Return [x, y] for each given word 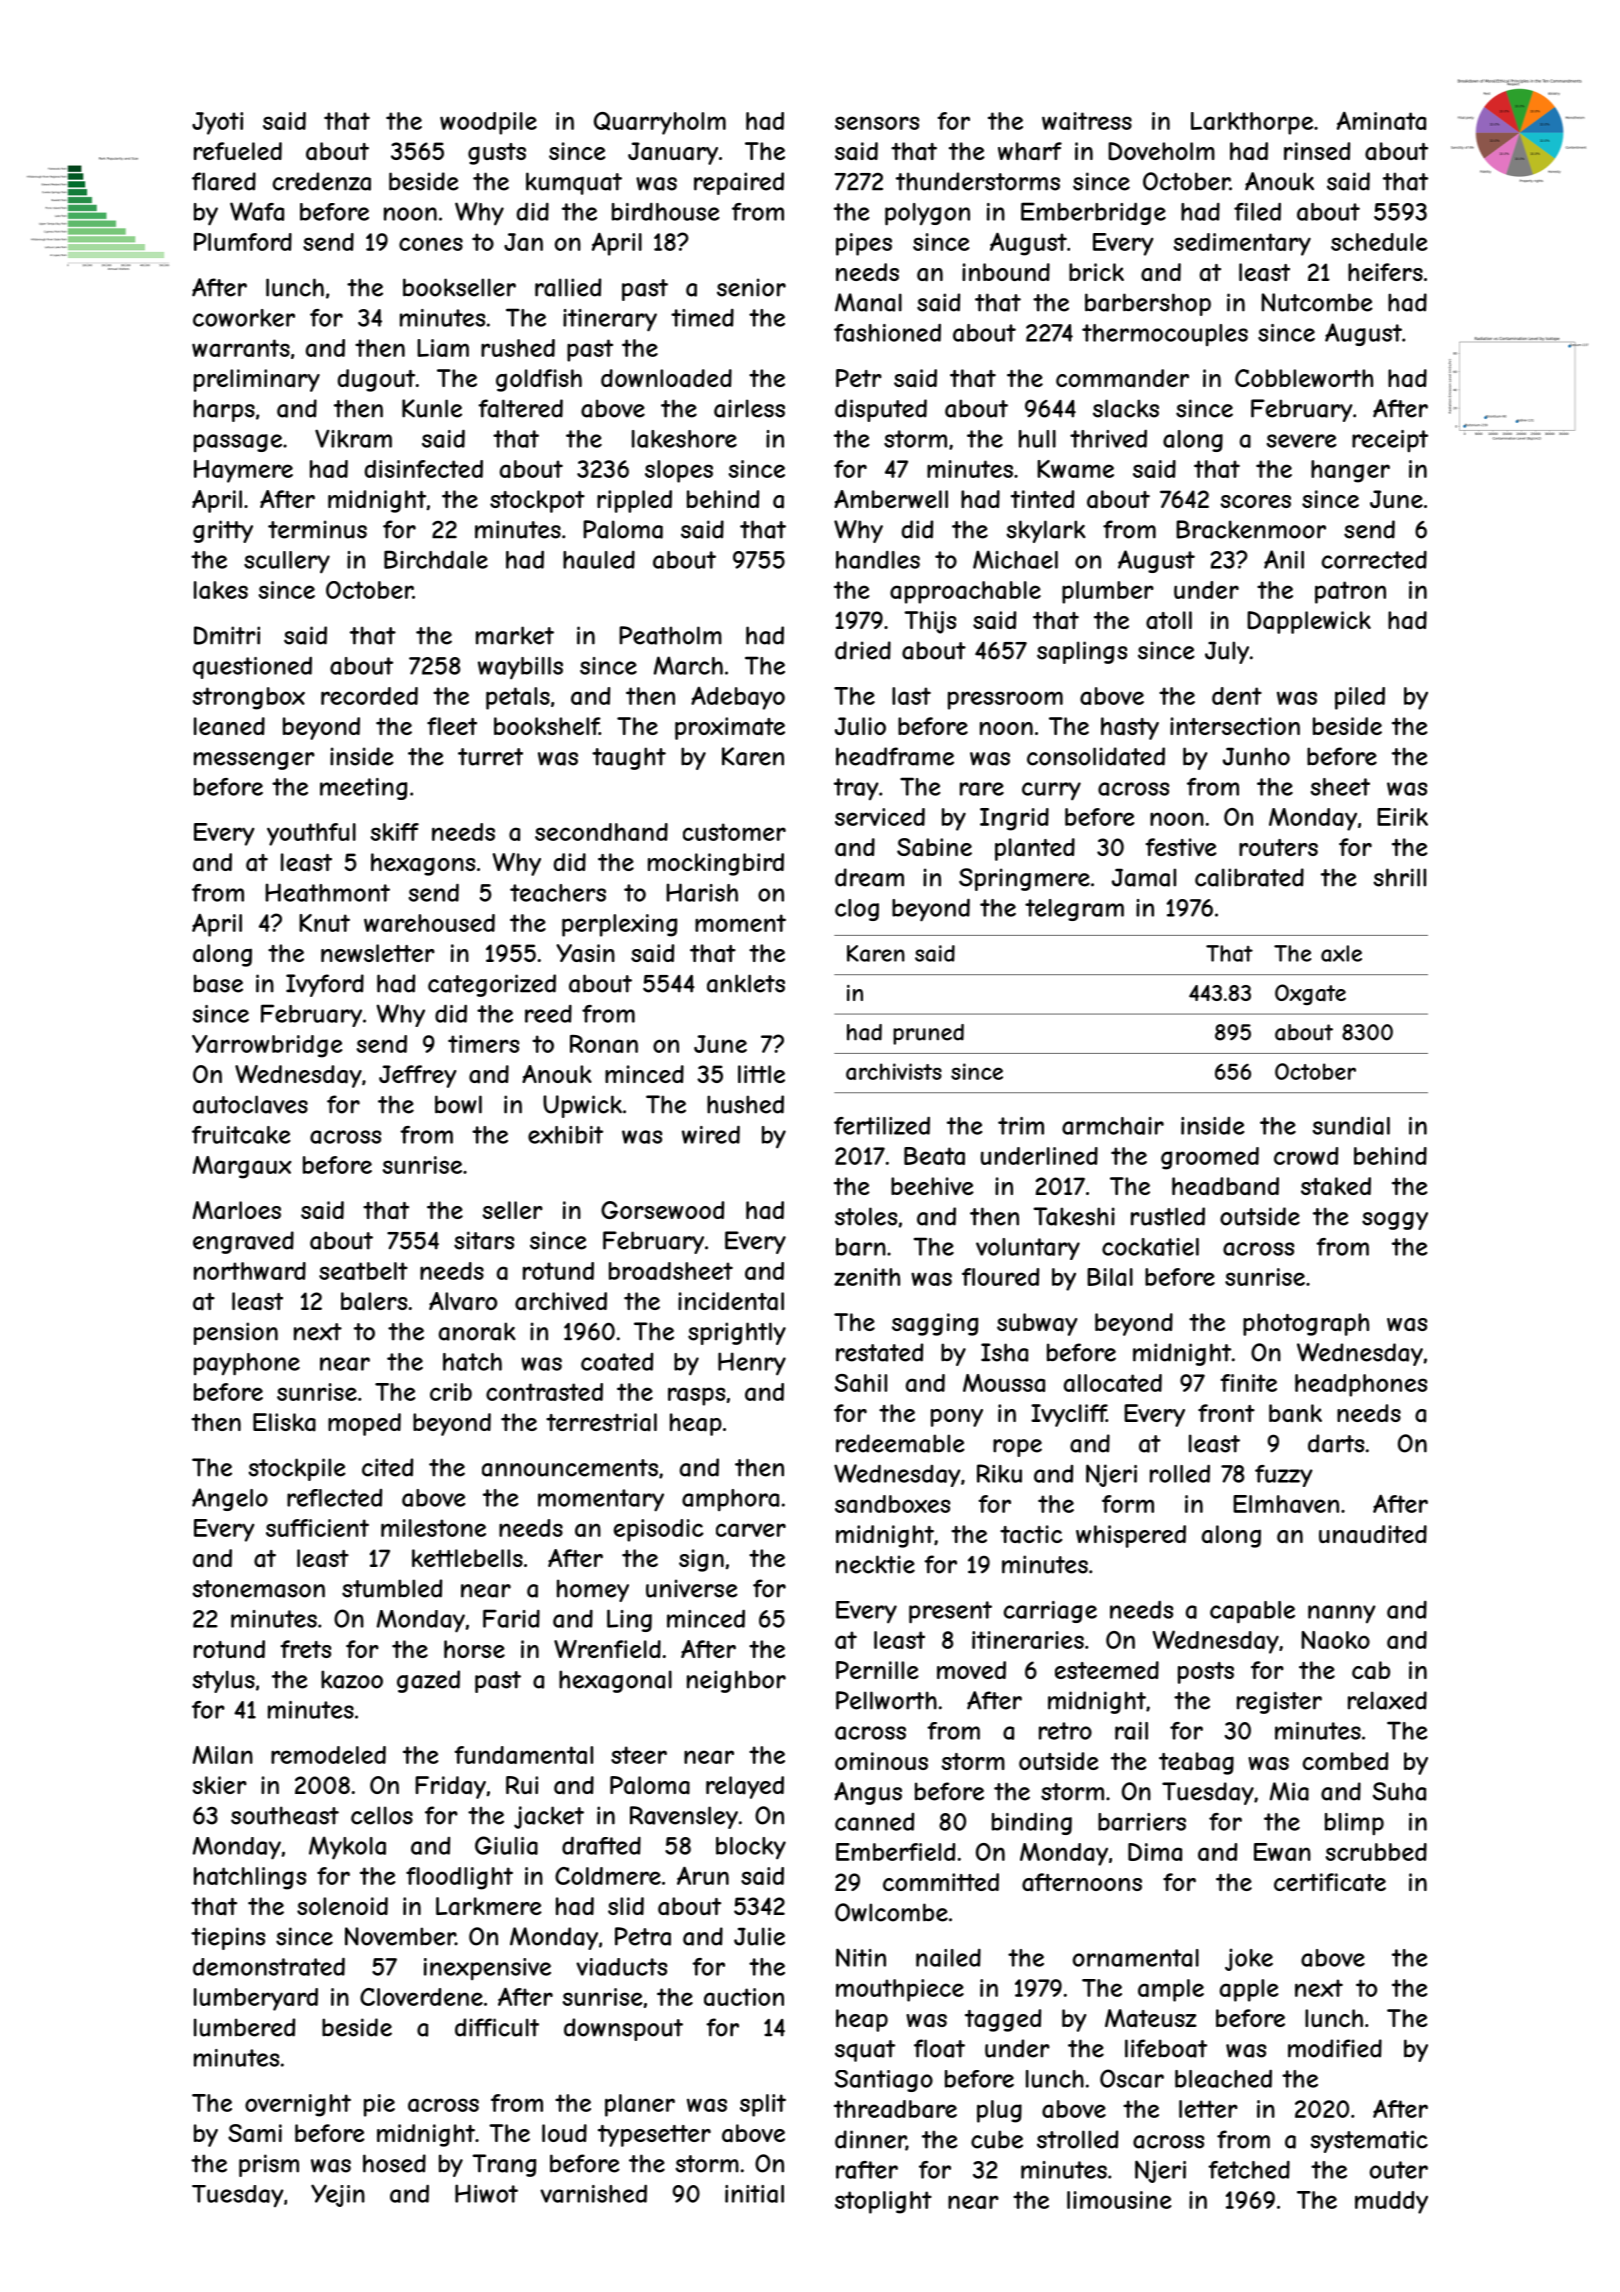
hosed [394, 2163]
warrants [241, 348]
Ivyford [325, 985]
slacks [1126, 408]
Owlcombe [891, 1912]
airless [749, 408]
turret [490, 757]
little [761, 1074]
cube [997, 2139]
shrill [1400, 877]
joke [1249, 1959]
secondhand [601, 832]
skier [219, 1785]
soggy [1395, 1221]
